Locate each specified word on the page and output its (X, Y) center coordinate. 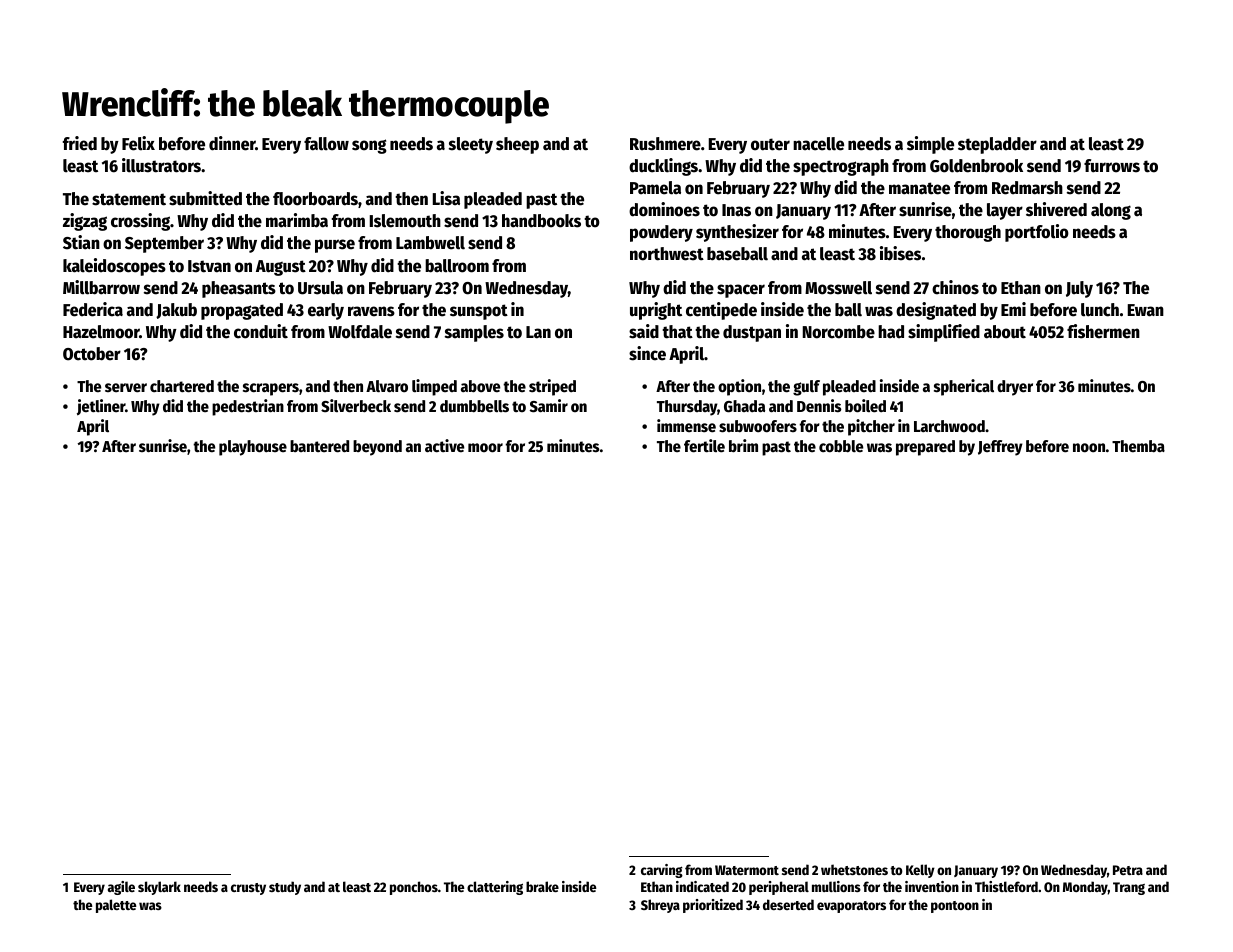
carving (662, 871)
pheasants (239, 289)
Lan (538, 332)
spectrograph (841, 167)
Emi (1013, 309)
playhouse (253, 448)
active (444, 446)
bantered (319, 446)
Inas (736, 210)
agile (121, 888)
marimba (297, 220)
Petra (1128, 870)
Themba (1138, 446)
